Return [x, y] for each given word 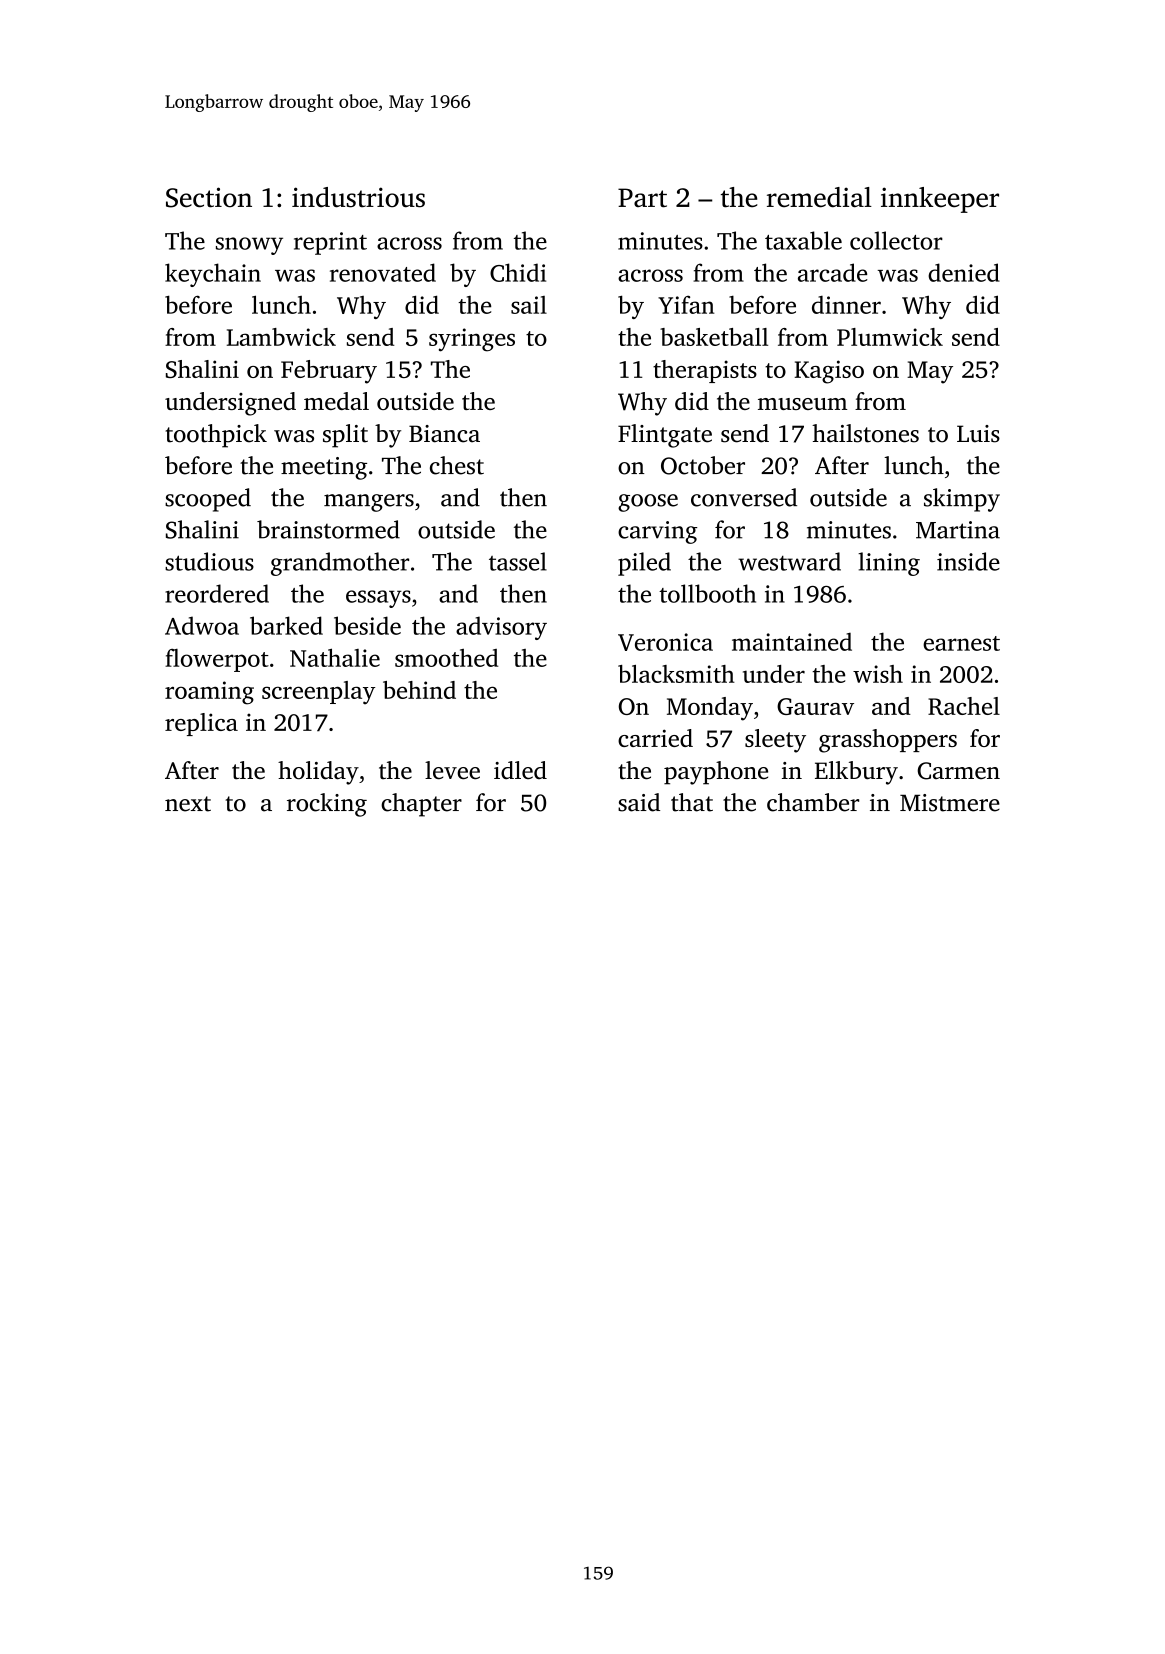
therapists [705, 371]
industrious [358, 197]
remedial [819, 197]
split [345, 436]
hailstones [865, 433]
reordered [217, 593]
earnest [961, 643]
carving [657, 532]
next [188, 804]
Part [642, 198]
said [639, 802]
